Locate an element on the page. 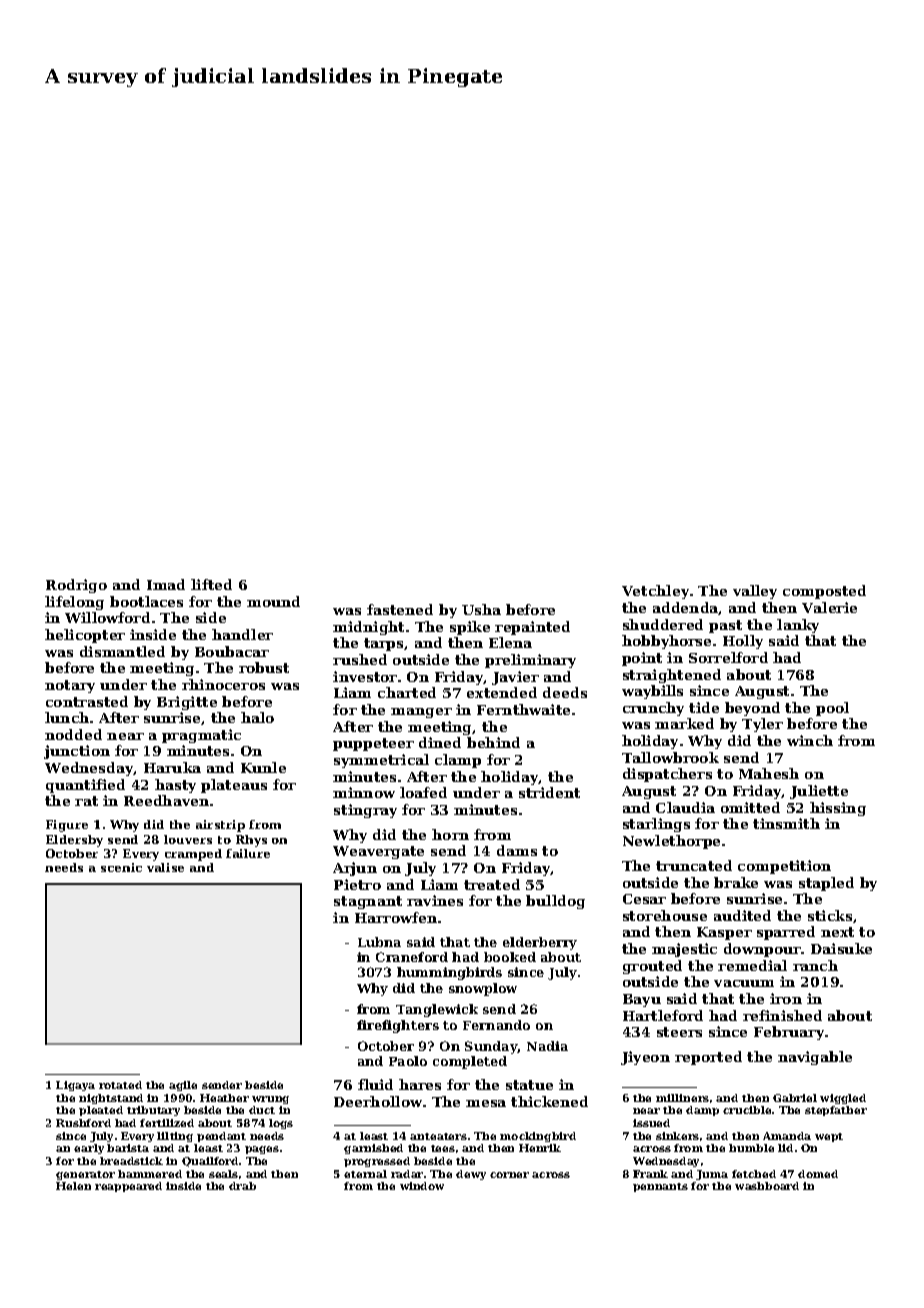  mesa is located at coordinates (486, 1103).
